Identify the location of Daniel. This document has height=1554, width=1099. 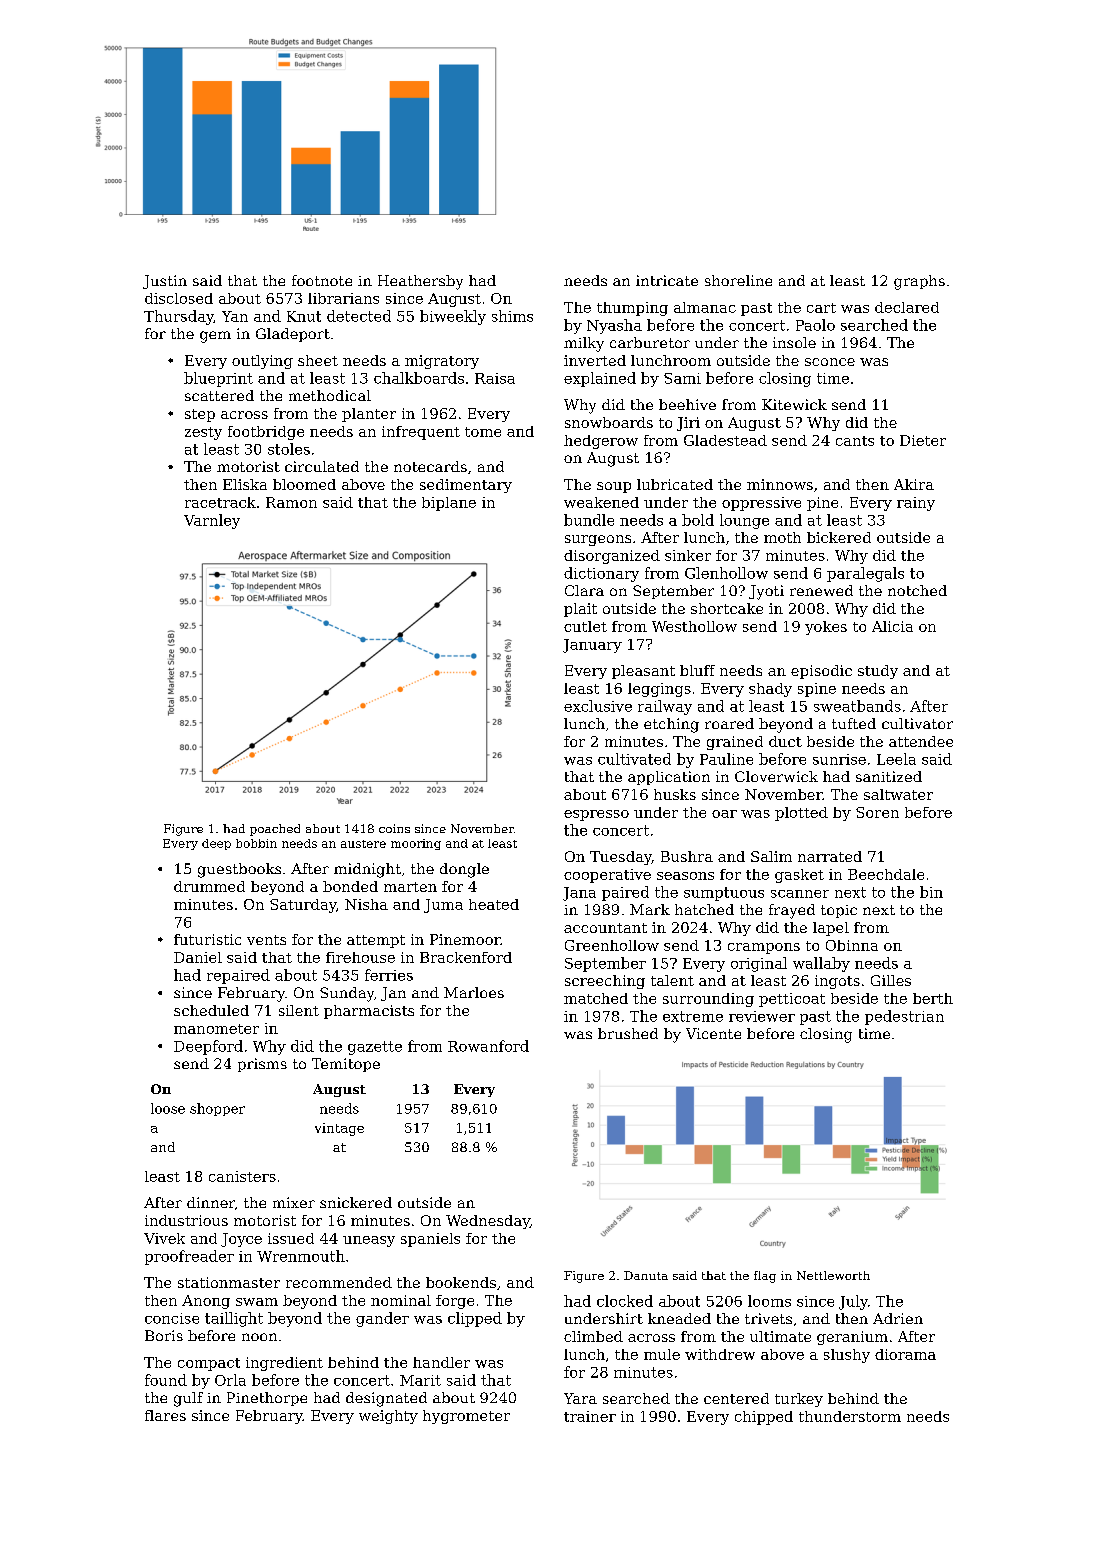
(198, 957).
